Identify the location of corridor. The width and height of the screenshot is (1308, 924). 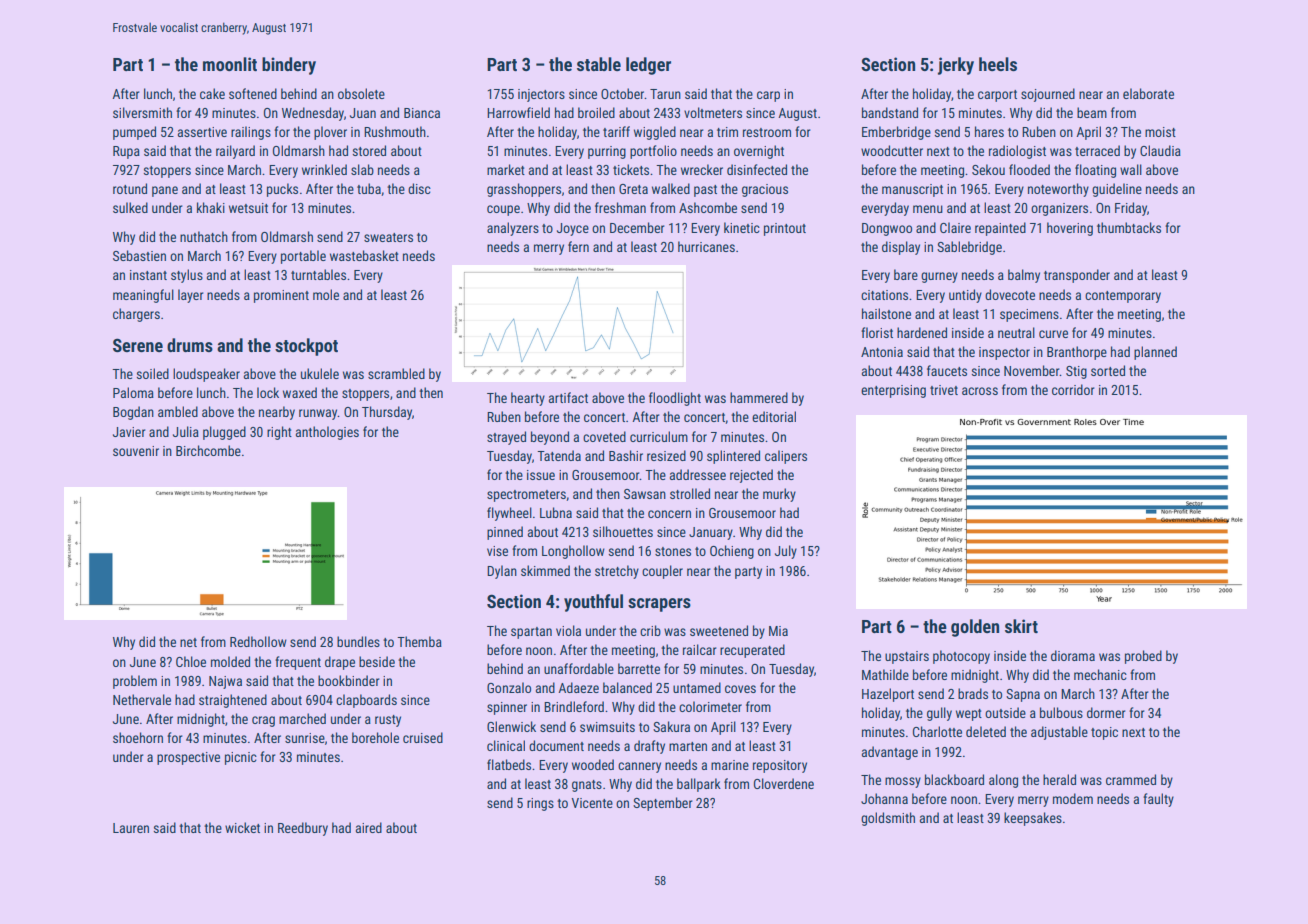
(1073, 389).
